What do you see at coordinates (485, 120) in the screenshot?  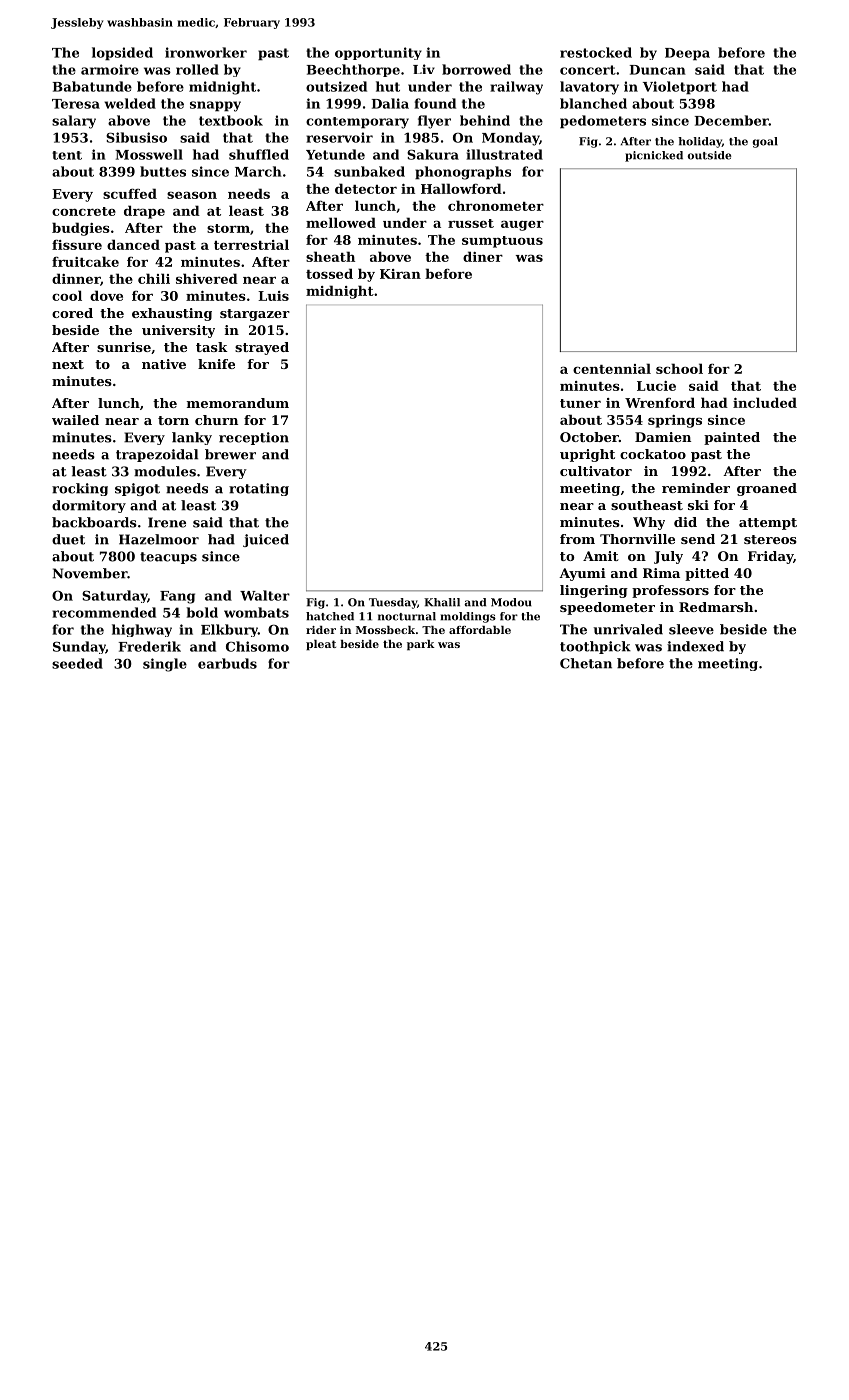 I see `behind` at bounding box center [485, 120].
